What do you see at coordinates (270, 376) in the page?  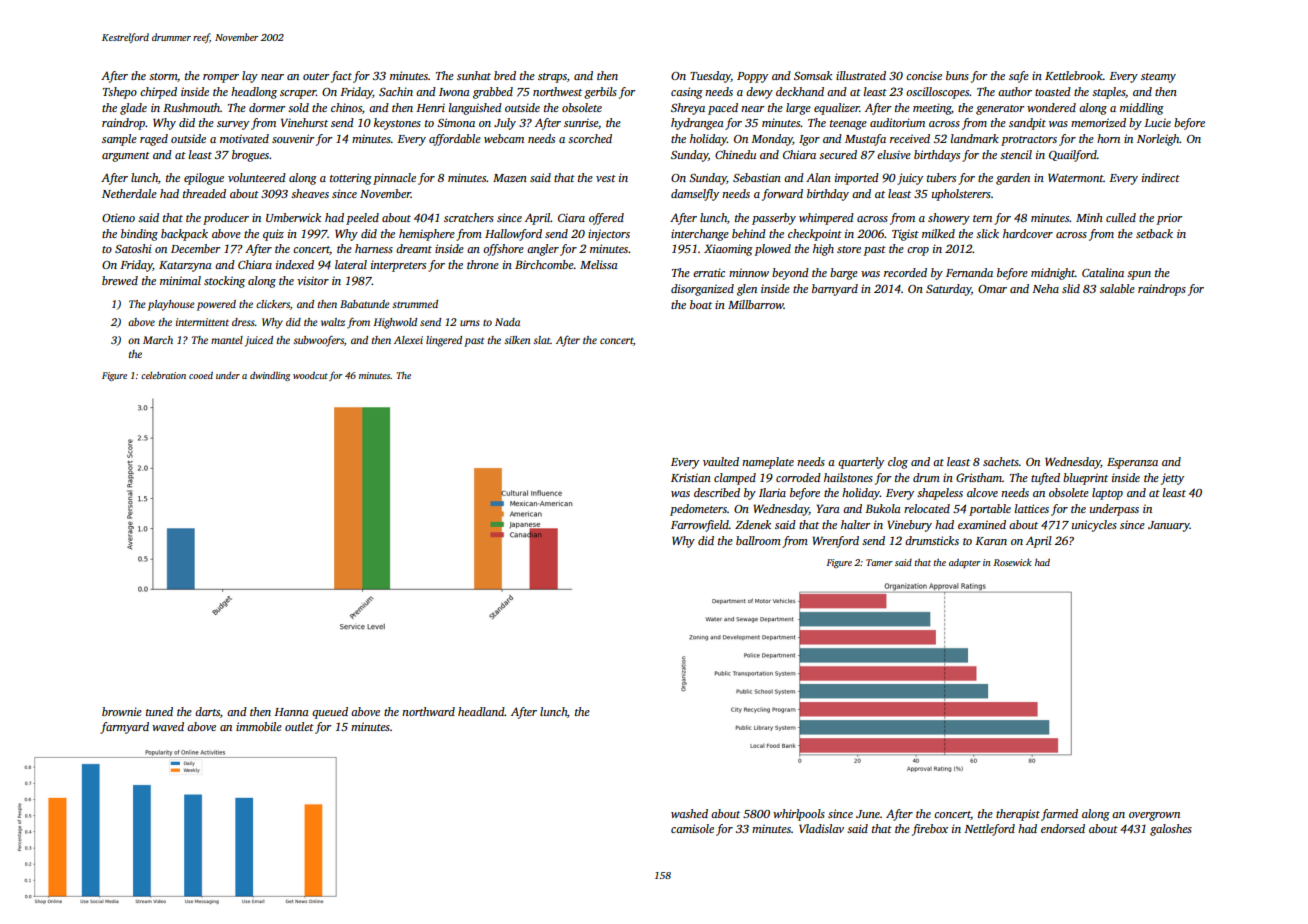 I see `dwindling` at bounding box center [270, 376].
